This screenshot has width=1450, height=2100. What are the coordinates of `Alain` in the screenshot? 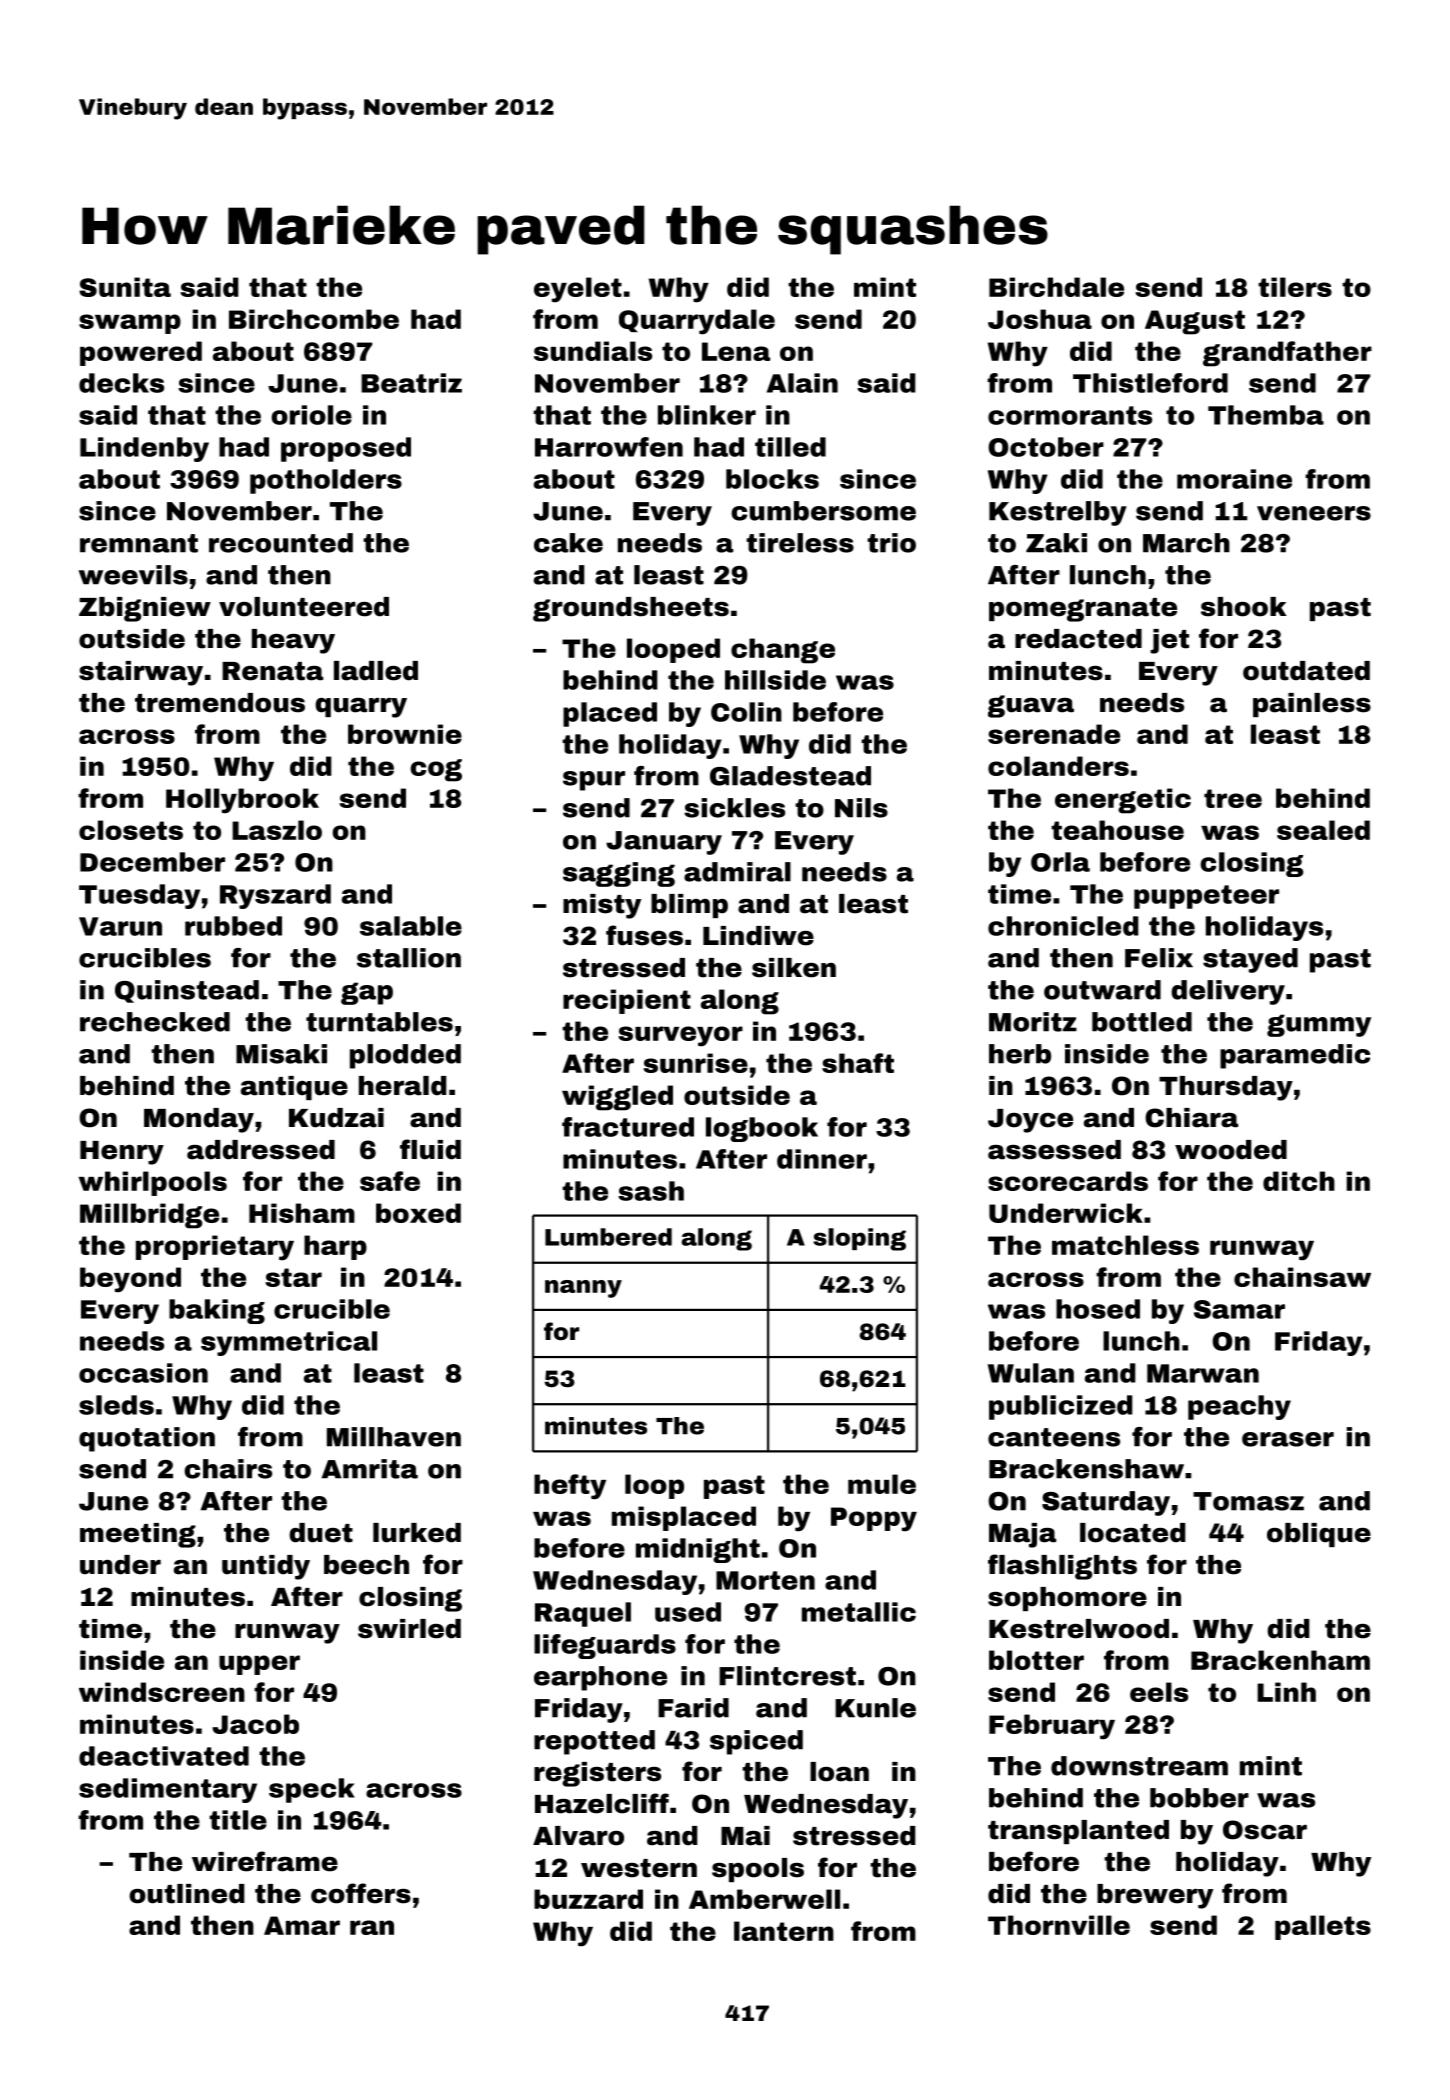 It's located at (802, 383).
